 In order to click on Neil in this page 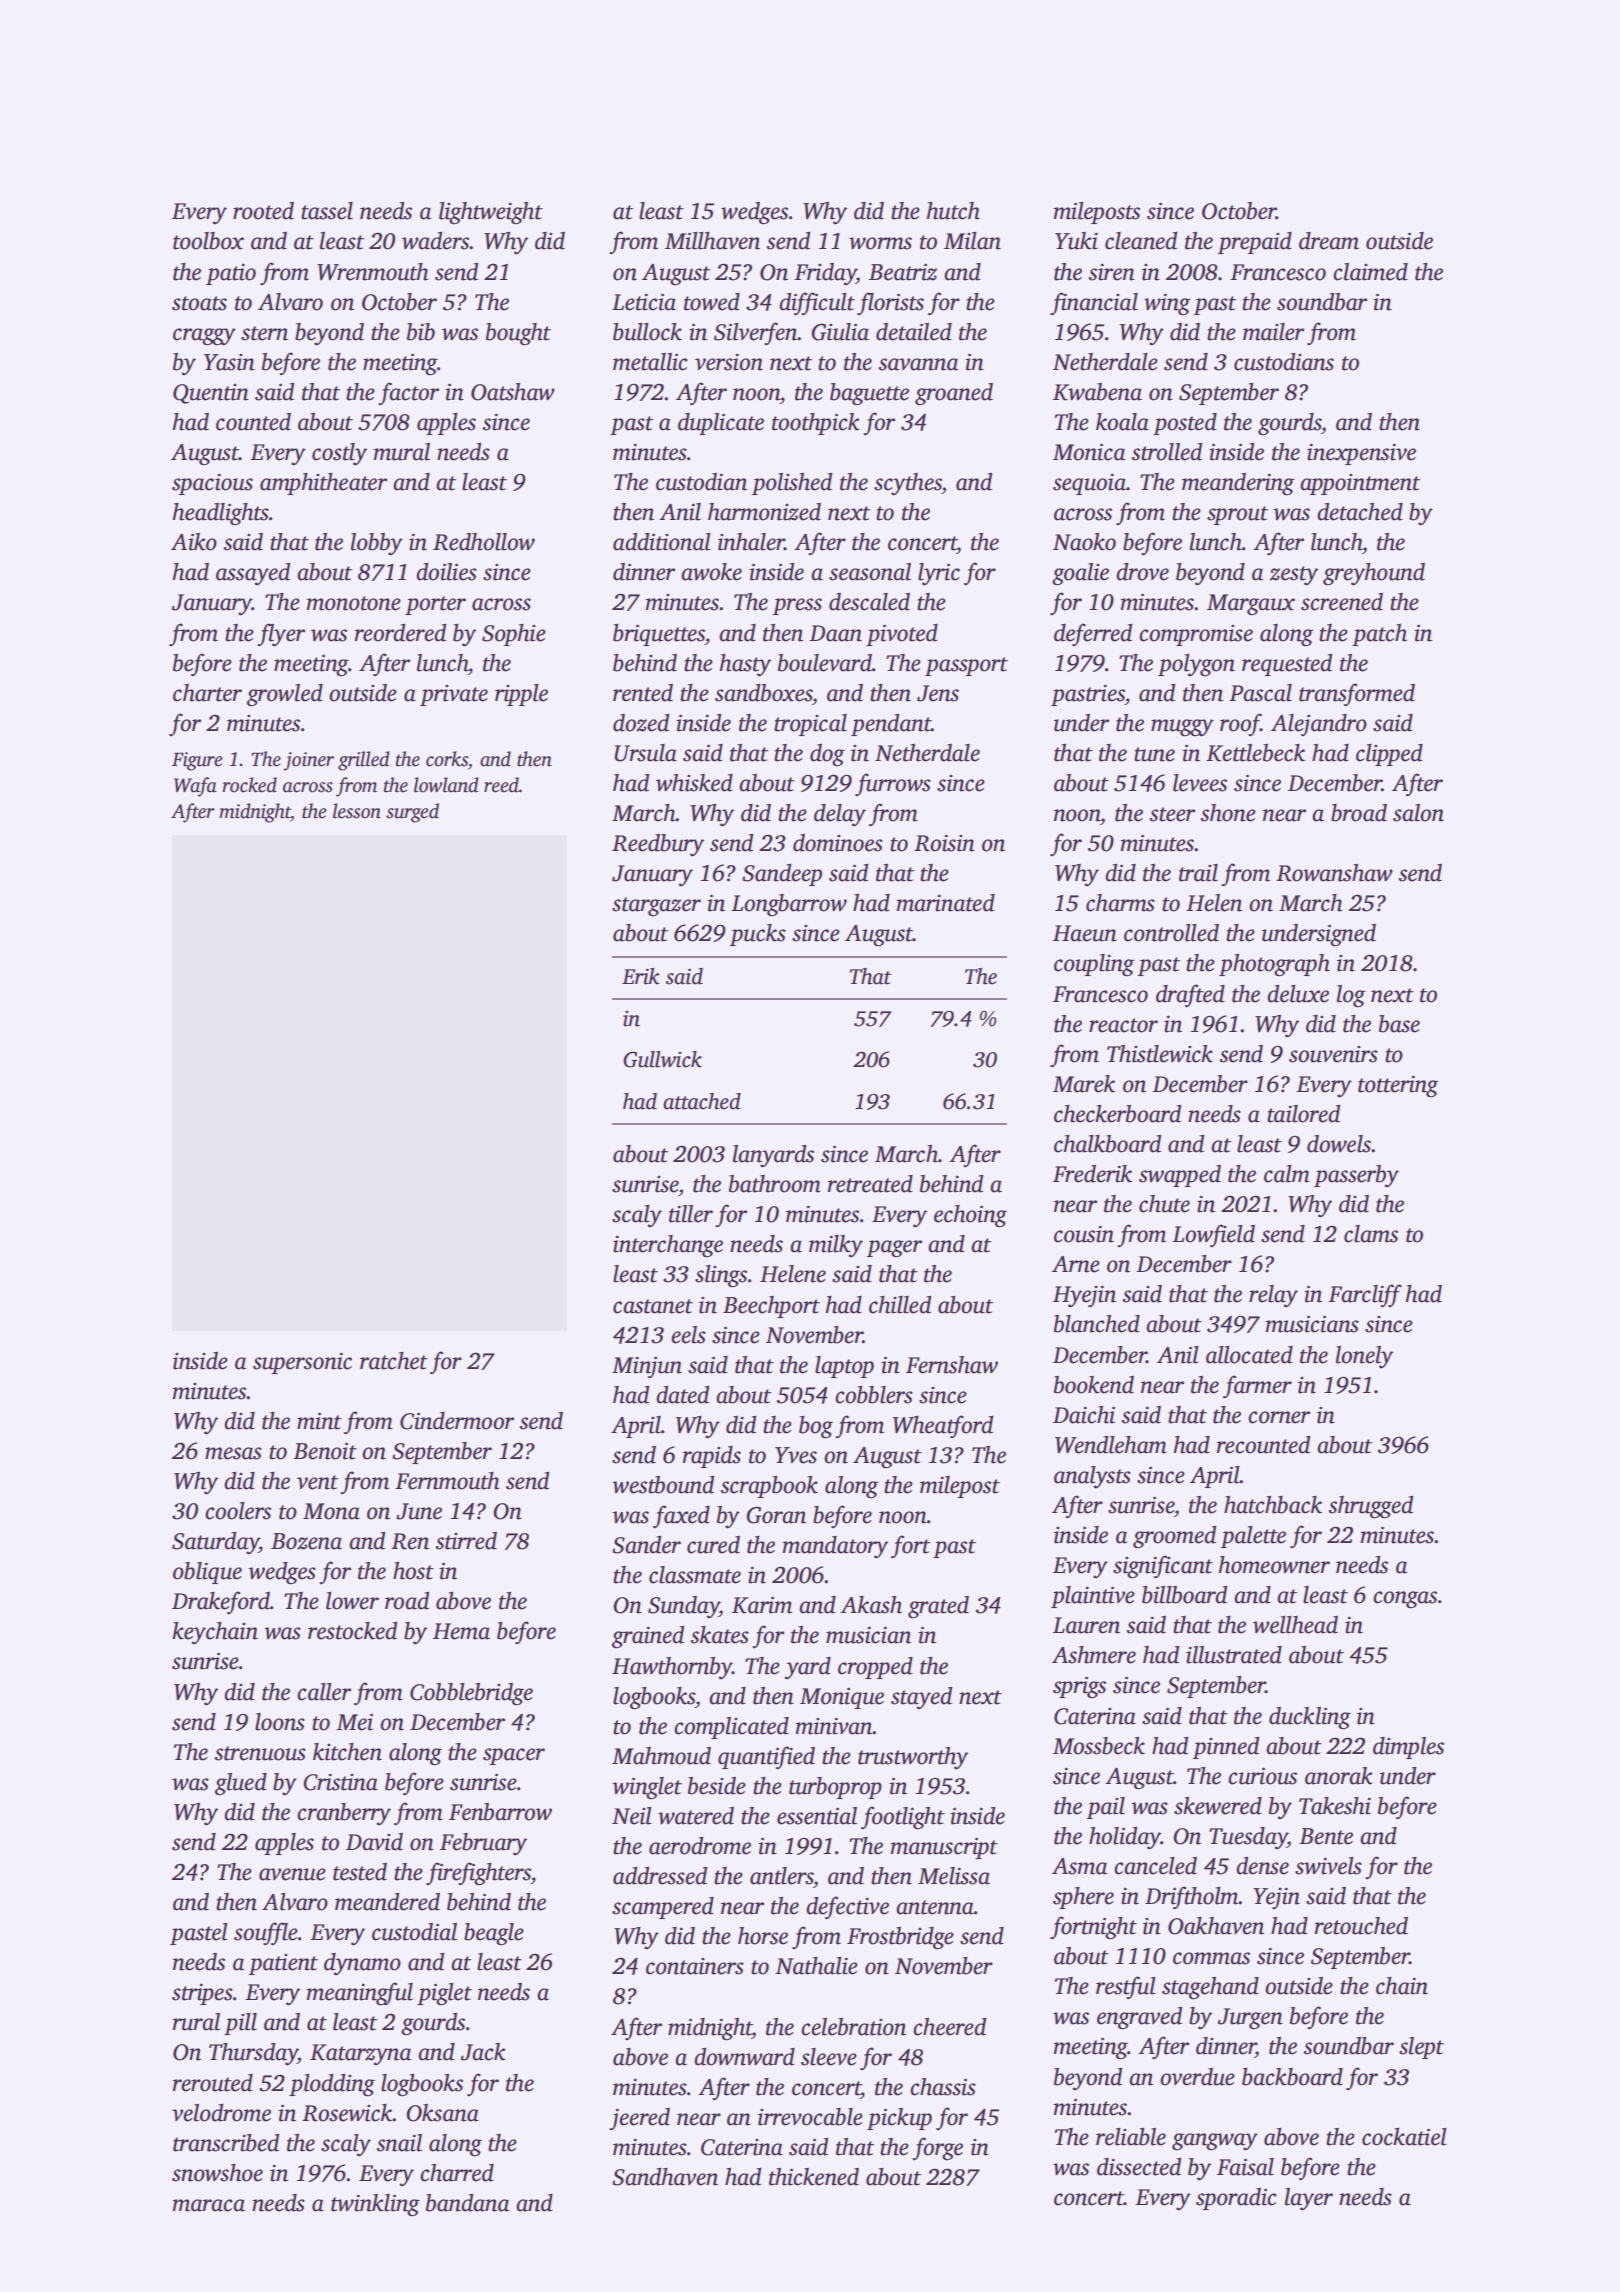, I will do `click(632, 1816)`.
